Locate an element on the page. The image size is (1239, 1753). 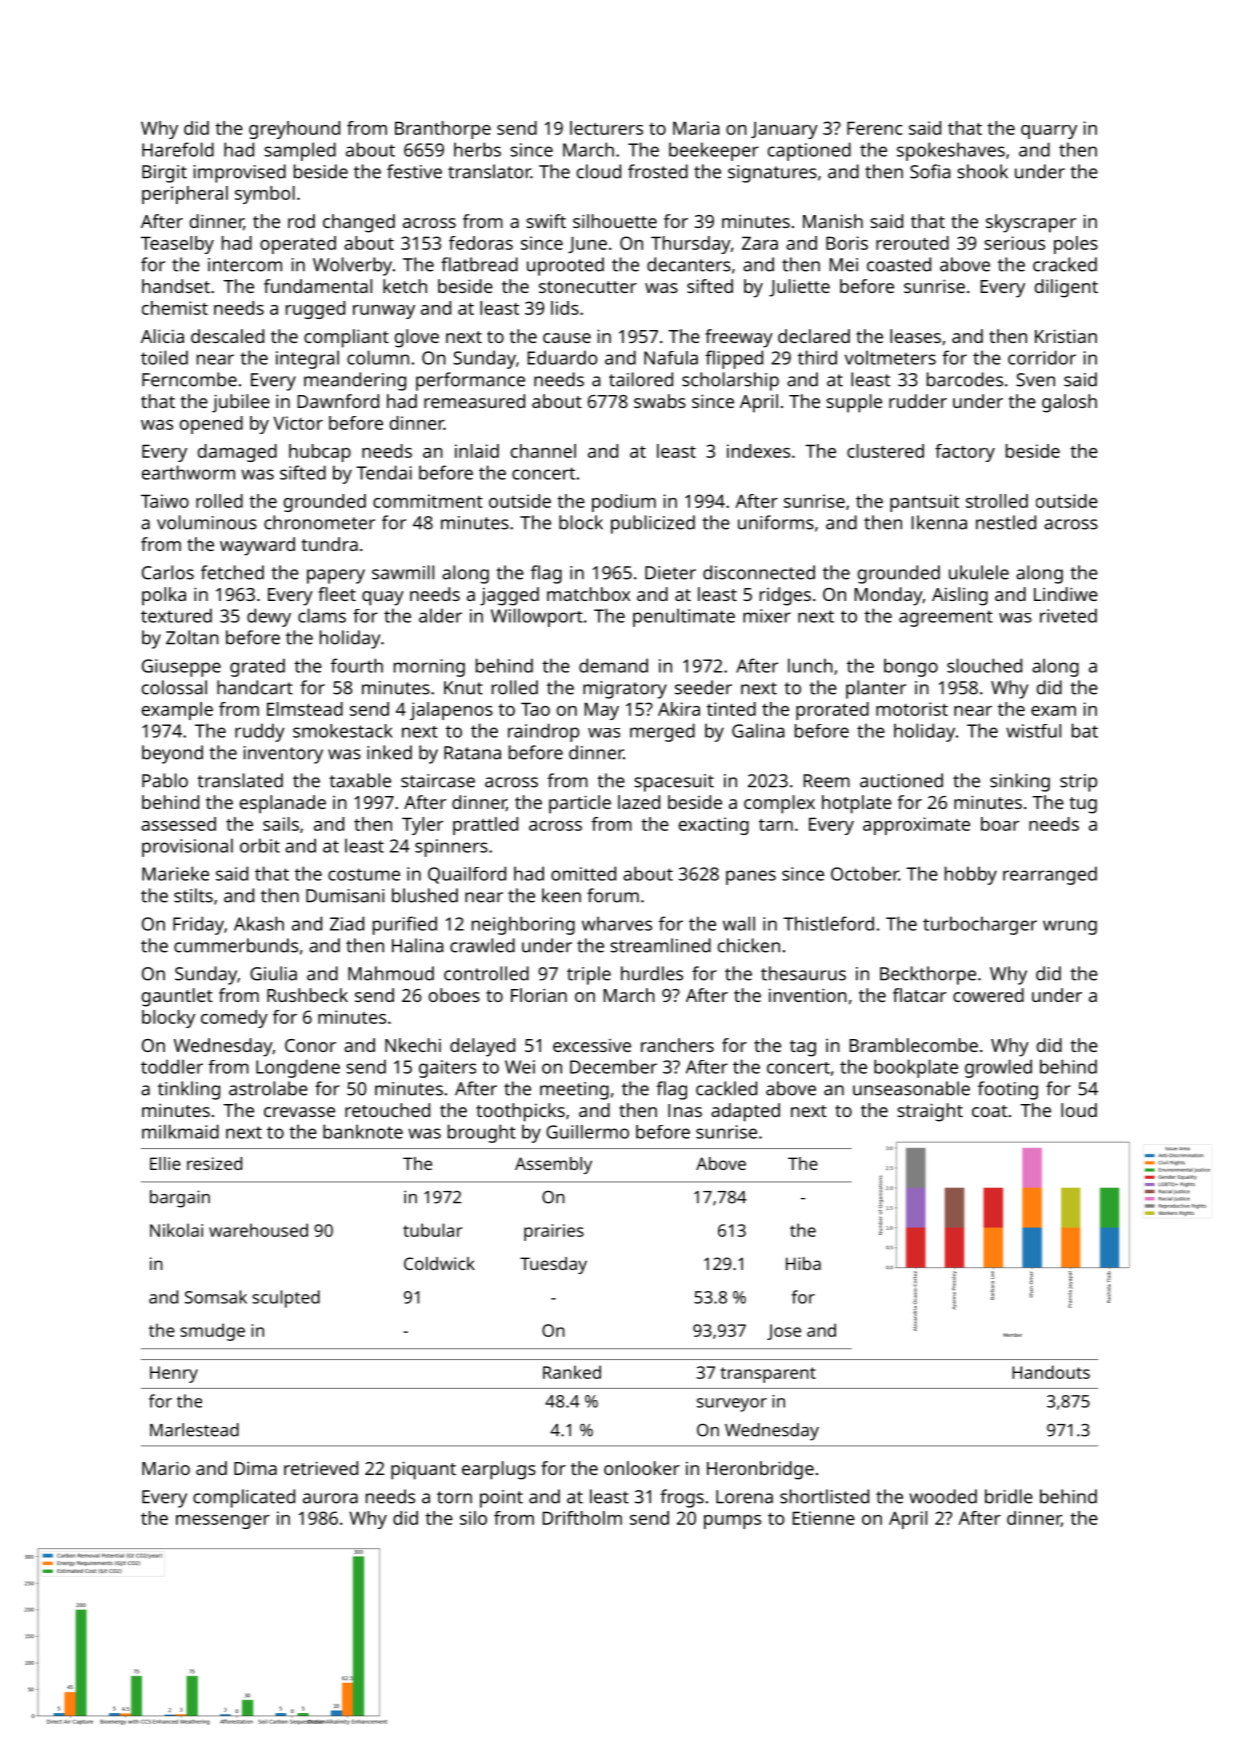
quarry is located at coordinates (1049, 132).
